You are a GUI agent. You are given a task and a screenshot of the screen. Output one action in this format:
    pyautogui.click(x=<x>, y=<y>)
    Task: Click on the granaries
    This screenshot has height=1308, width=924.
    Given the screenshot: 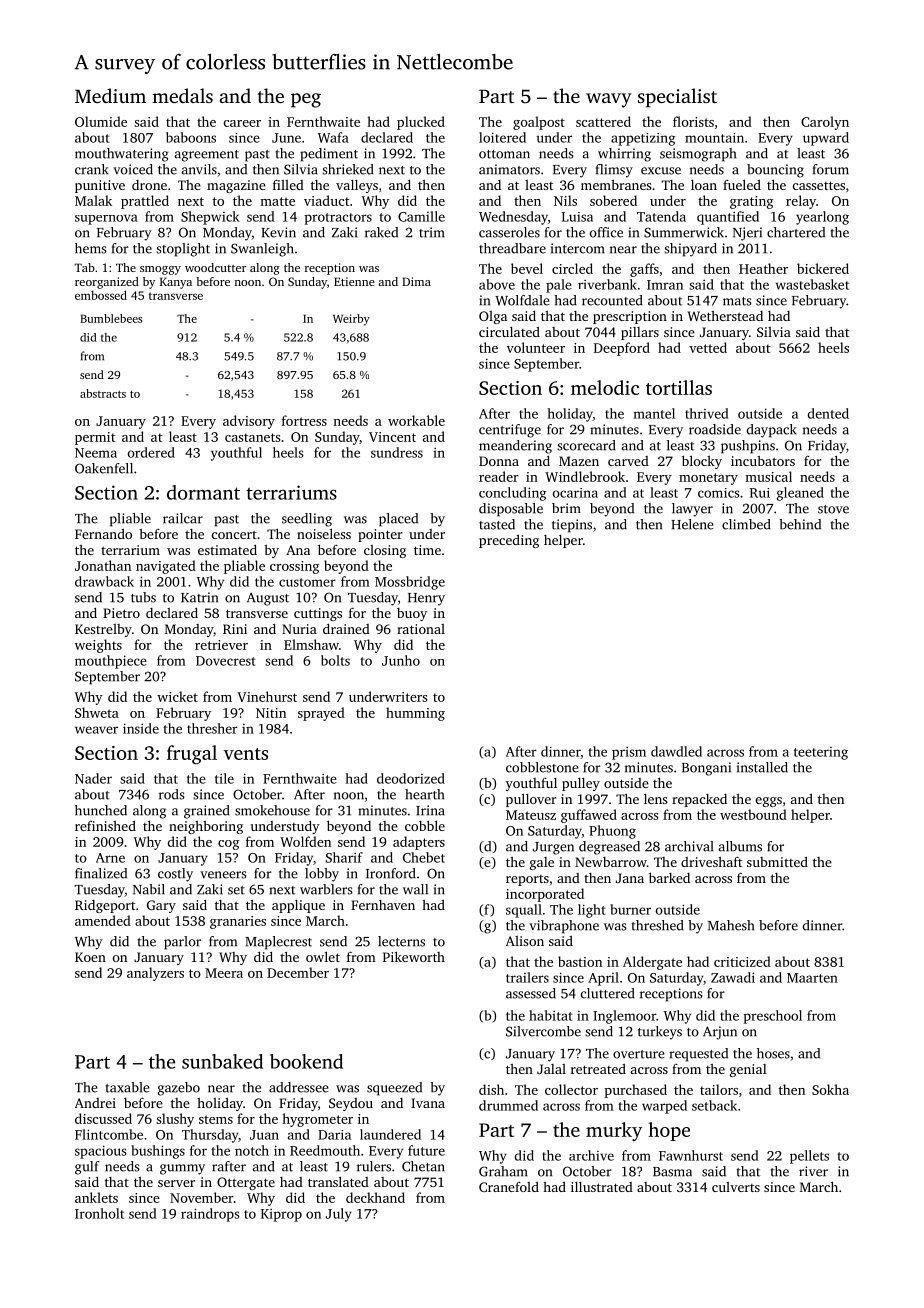 What is the action you would take?
    pyautogui.click(x=238, y=922)
